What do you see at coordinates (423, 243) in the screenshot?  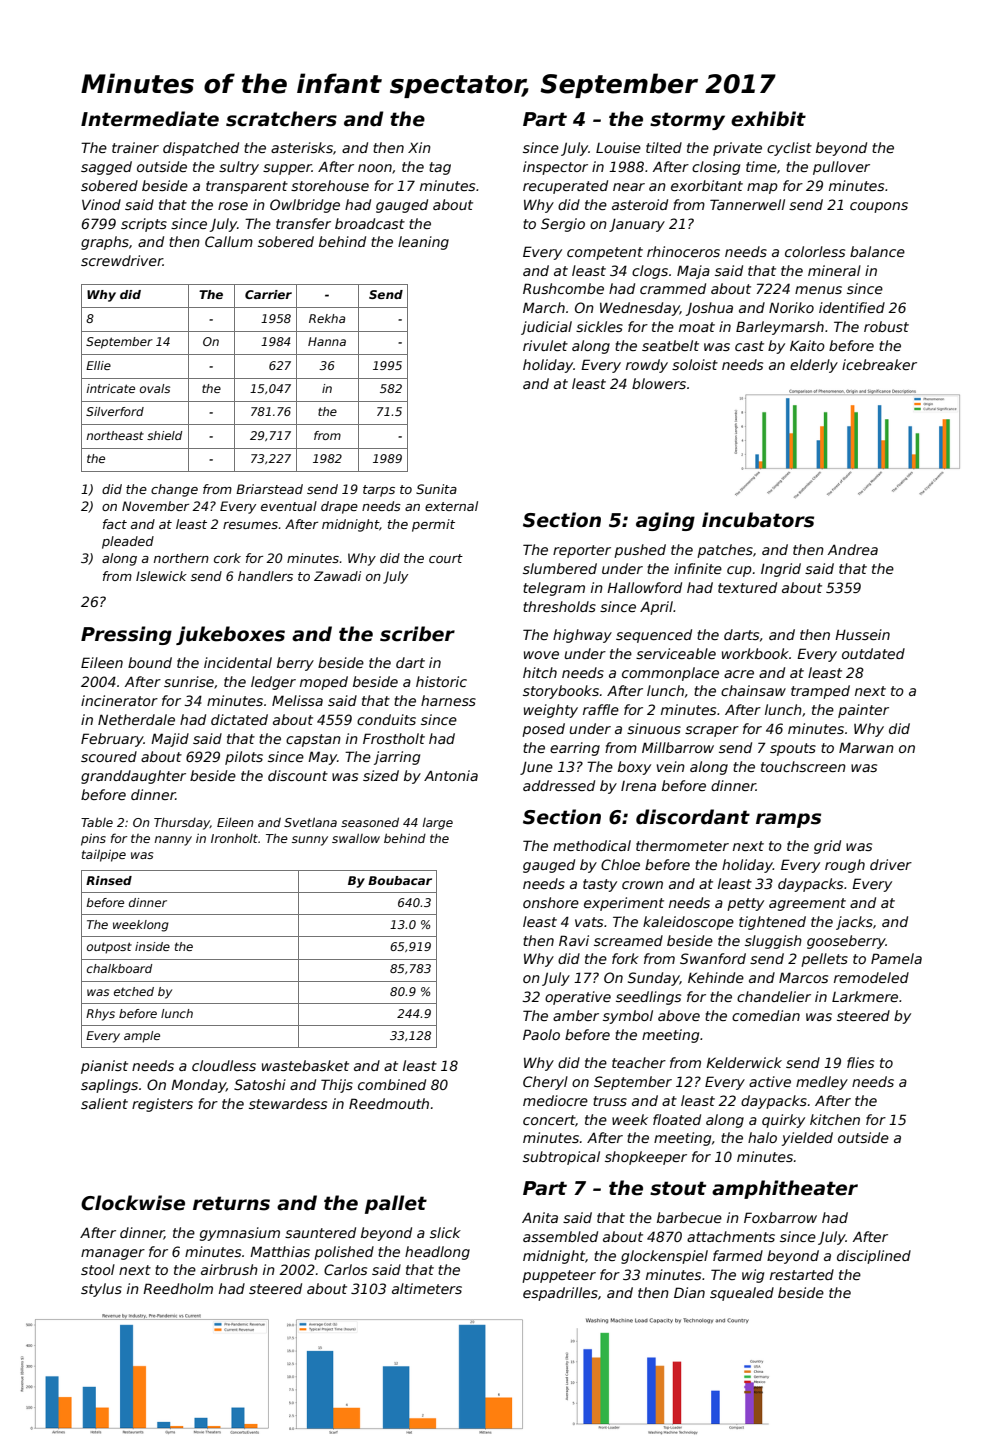 I see `leaning` at bounding box center [423, 243].
